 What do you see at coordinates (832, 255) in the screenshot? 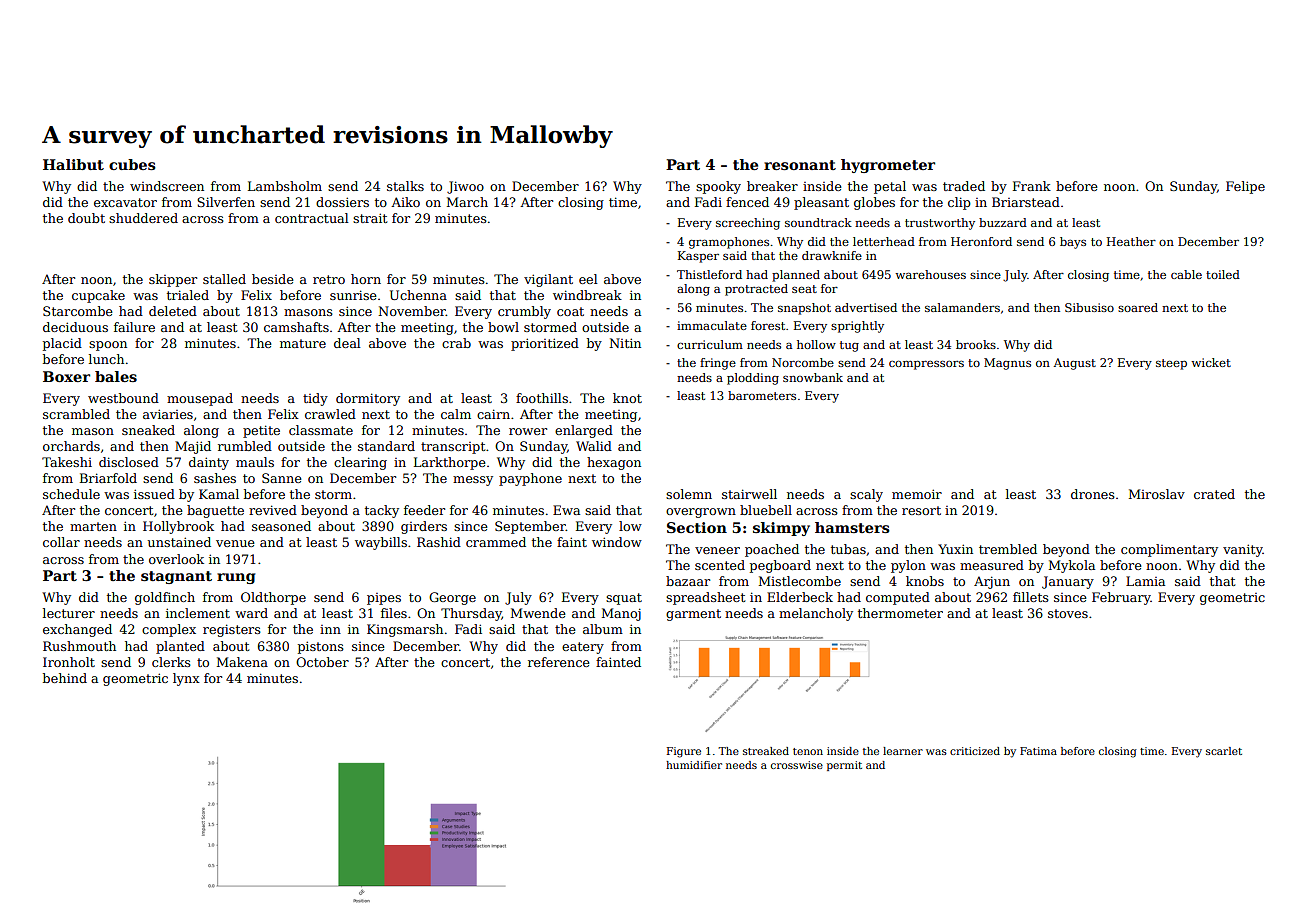
I see `drawknife` at bounding box center [832, 255].
